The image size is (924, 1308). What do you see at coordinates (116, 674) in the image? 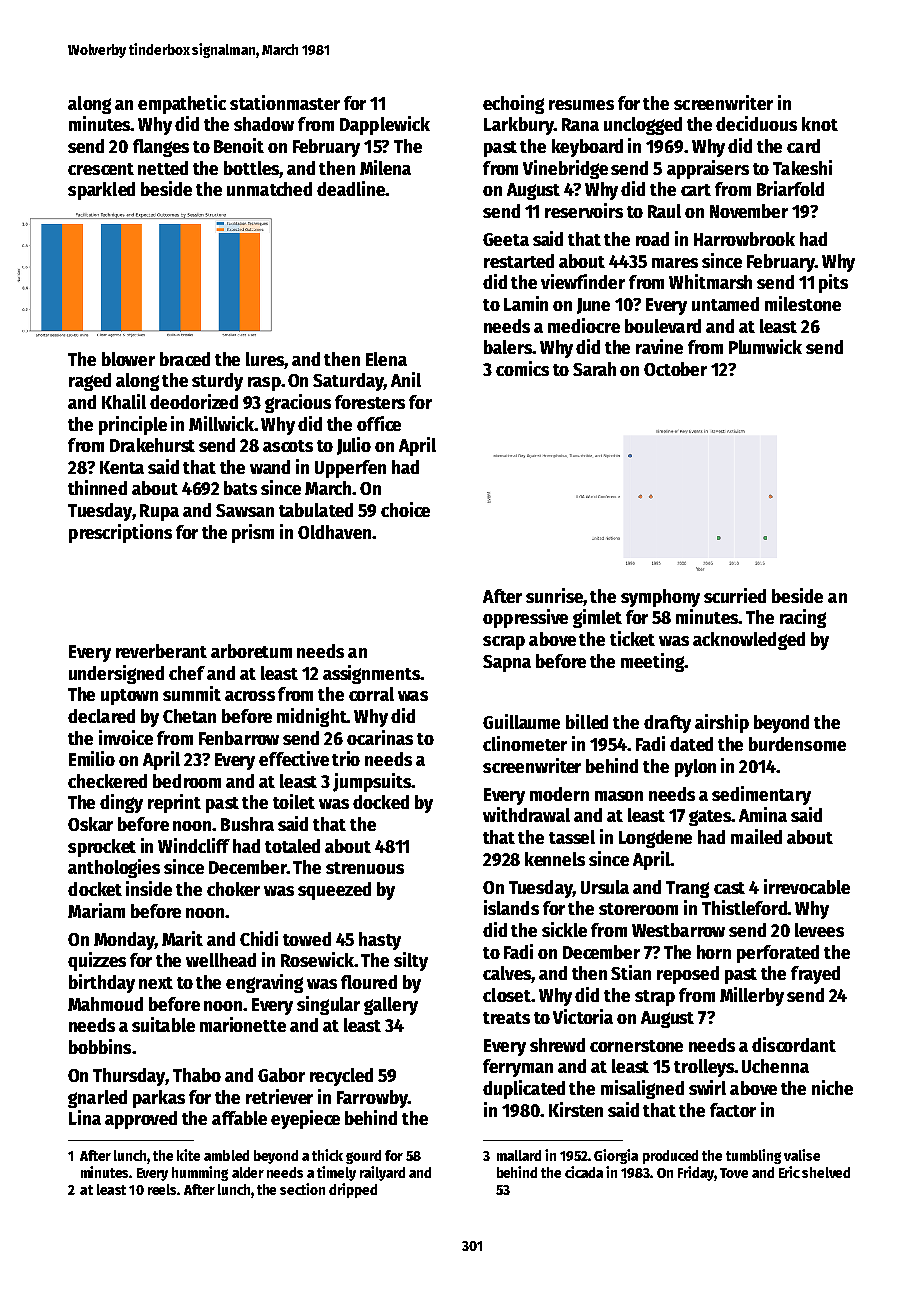
I see `undersigned` at bounding box center [116, 674].
